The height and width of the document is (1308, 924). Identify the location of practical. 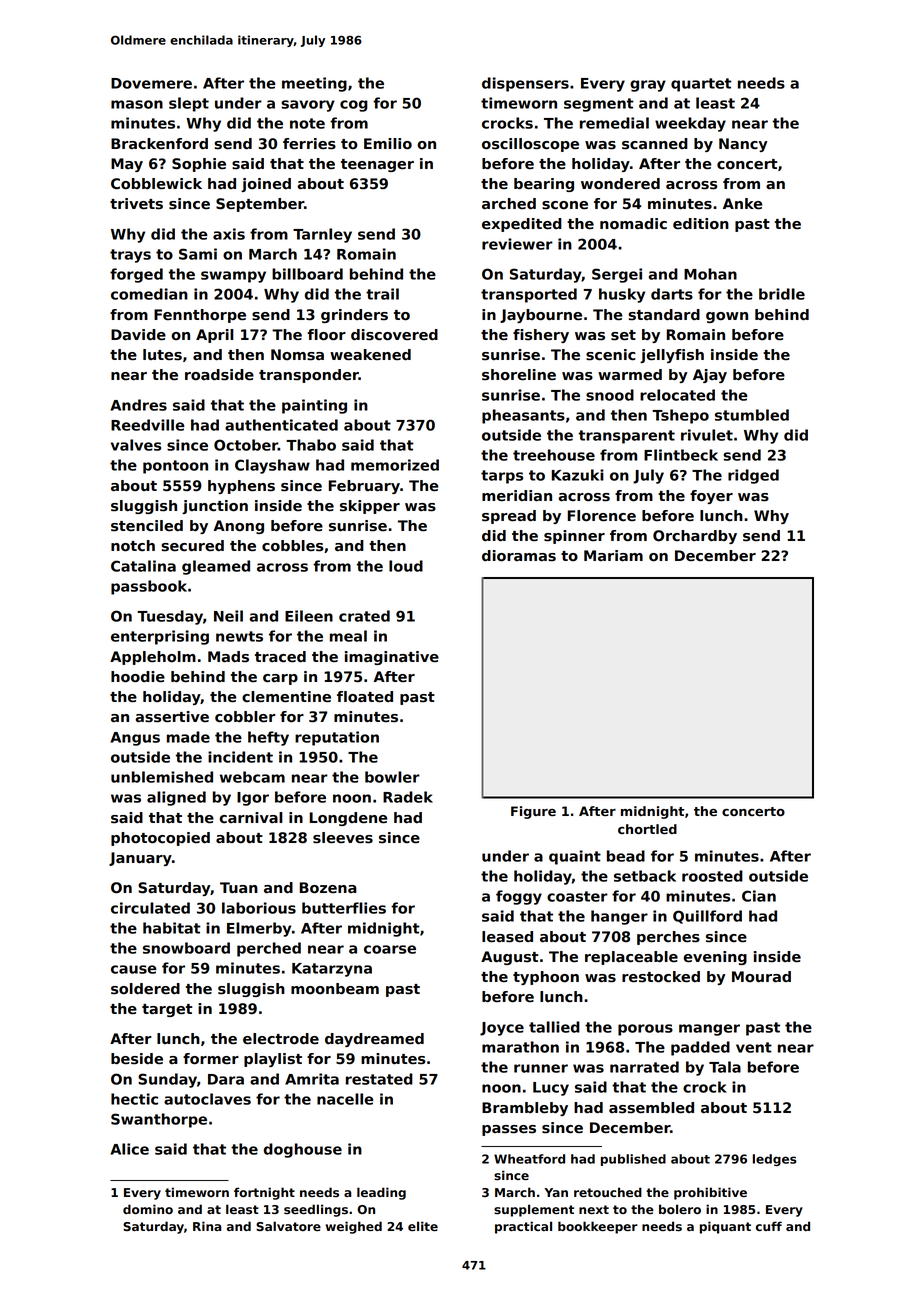
(523, 1227).
